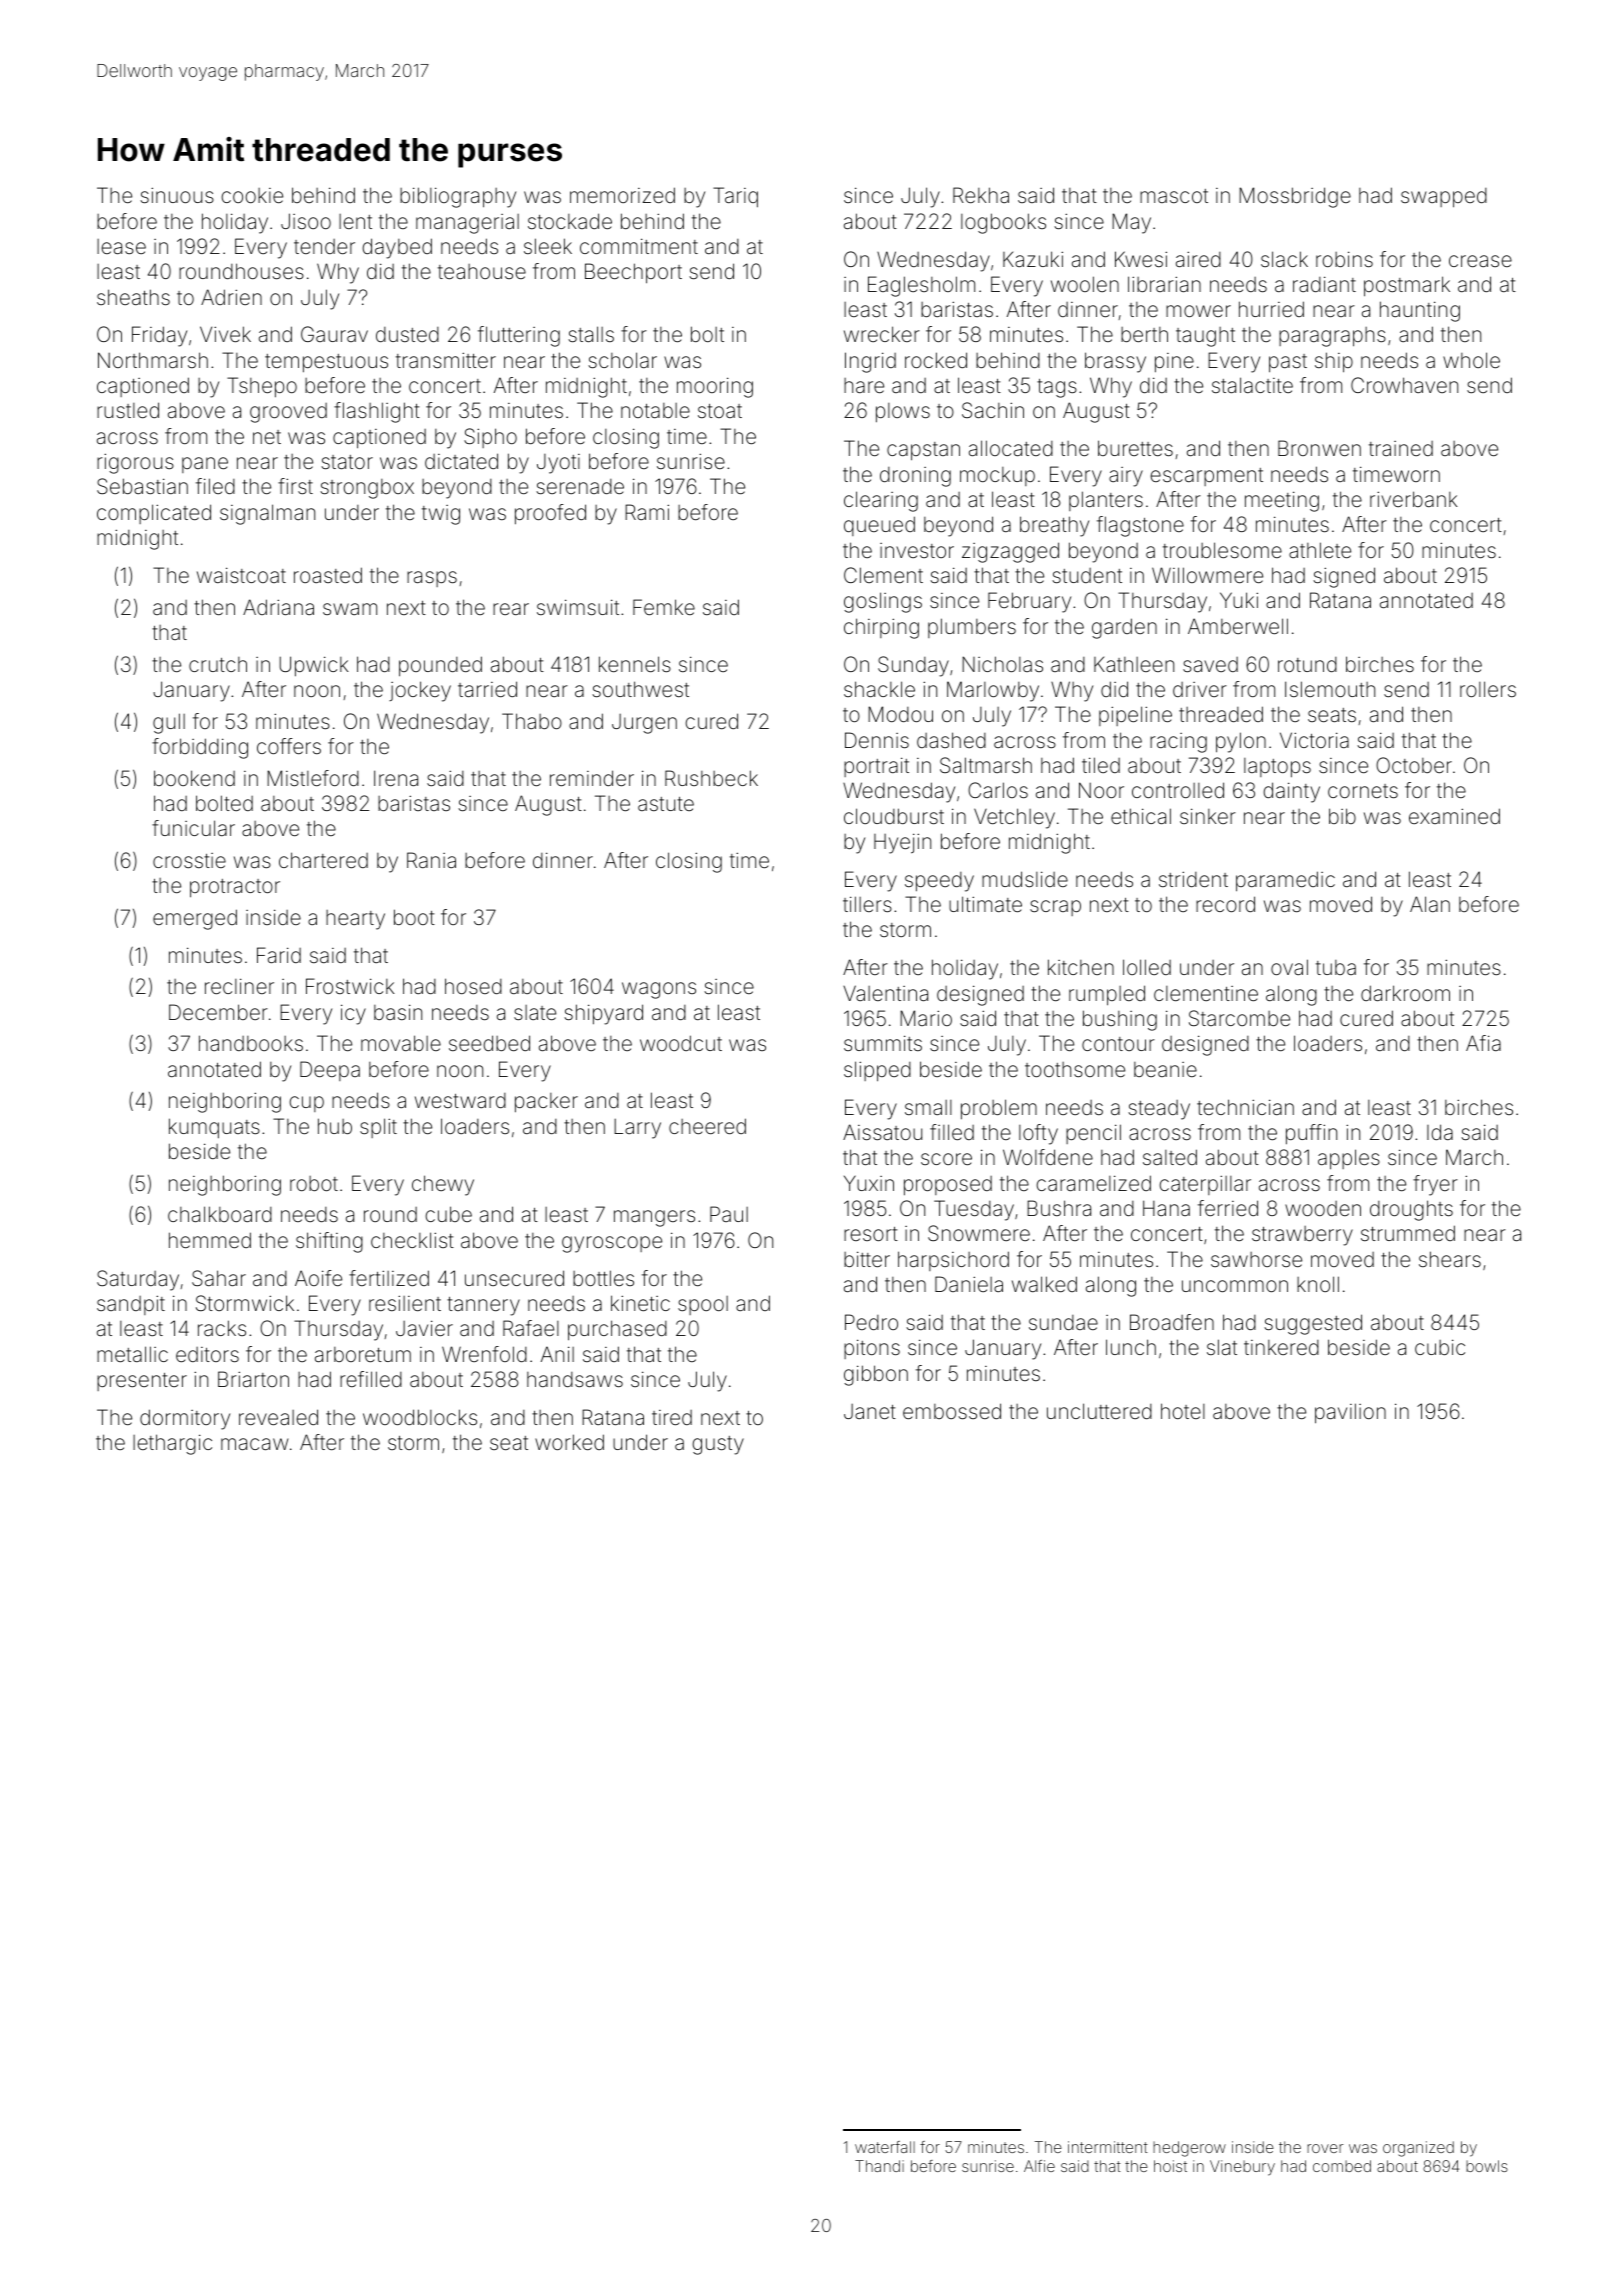  What do you see at coordinates (666, 804) in the screenshot?
I see `astute` at bounding box center [666, 804].
